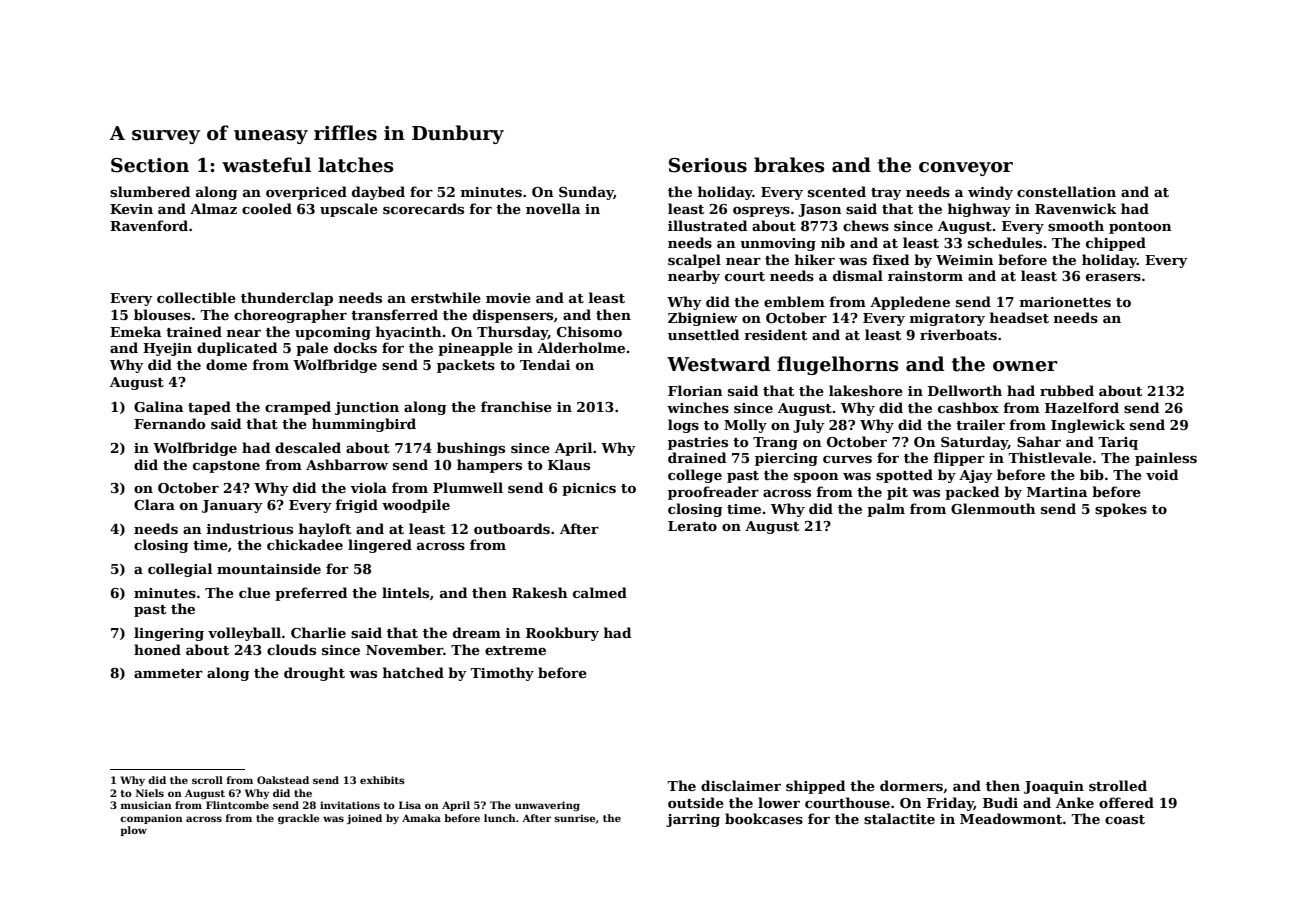 This screenshot has width=1308, height=924. Describe the element at coordinates (1121, 510) in the screenshot. I see `spokes` at that location.
